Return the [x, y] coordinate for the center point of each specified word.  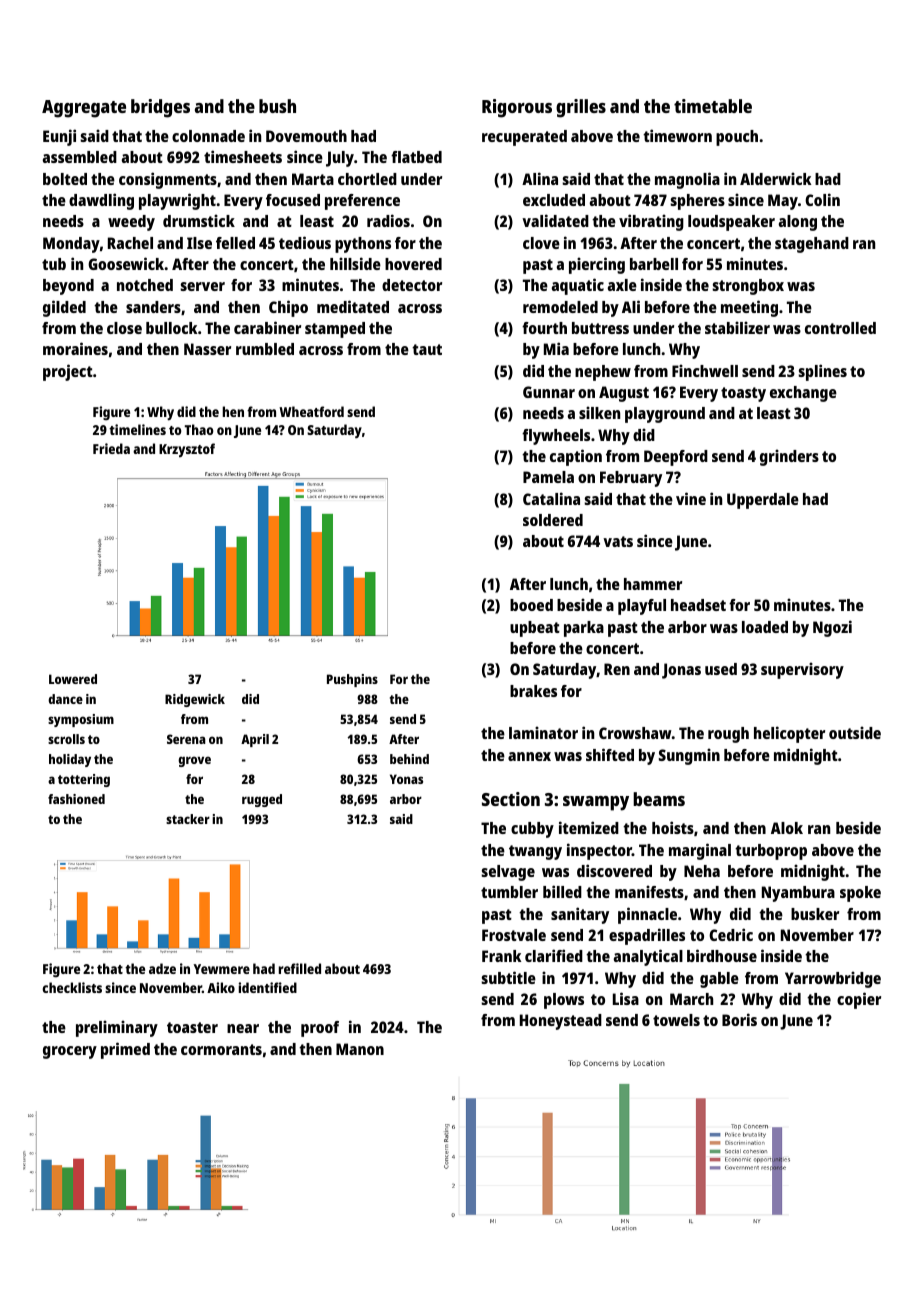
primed [125, 1050]
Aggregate [84, 109]
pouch [737, 138]
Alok [787, 828]
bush [277, 106]
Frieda [111, 448]
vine [691, 498]
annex [529, 756]
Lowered [73, 679]
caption [576, 457]
